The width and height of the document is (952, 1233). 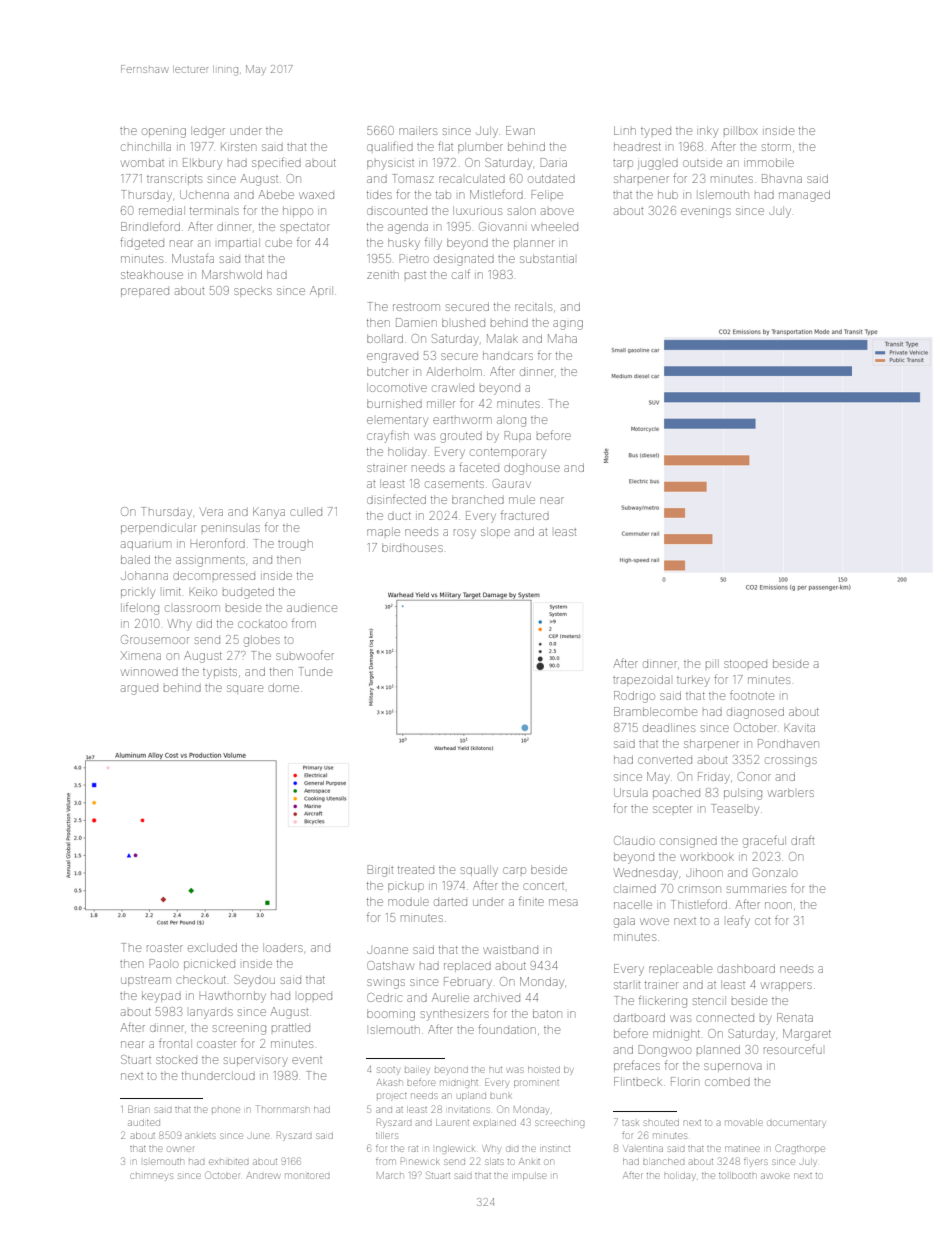 What do you see at coordinates (532, 469) in the document?
I see `doghouse` at bounding box center [532, 469].
